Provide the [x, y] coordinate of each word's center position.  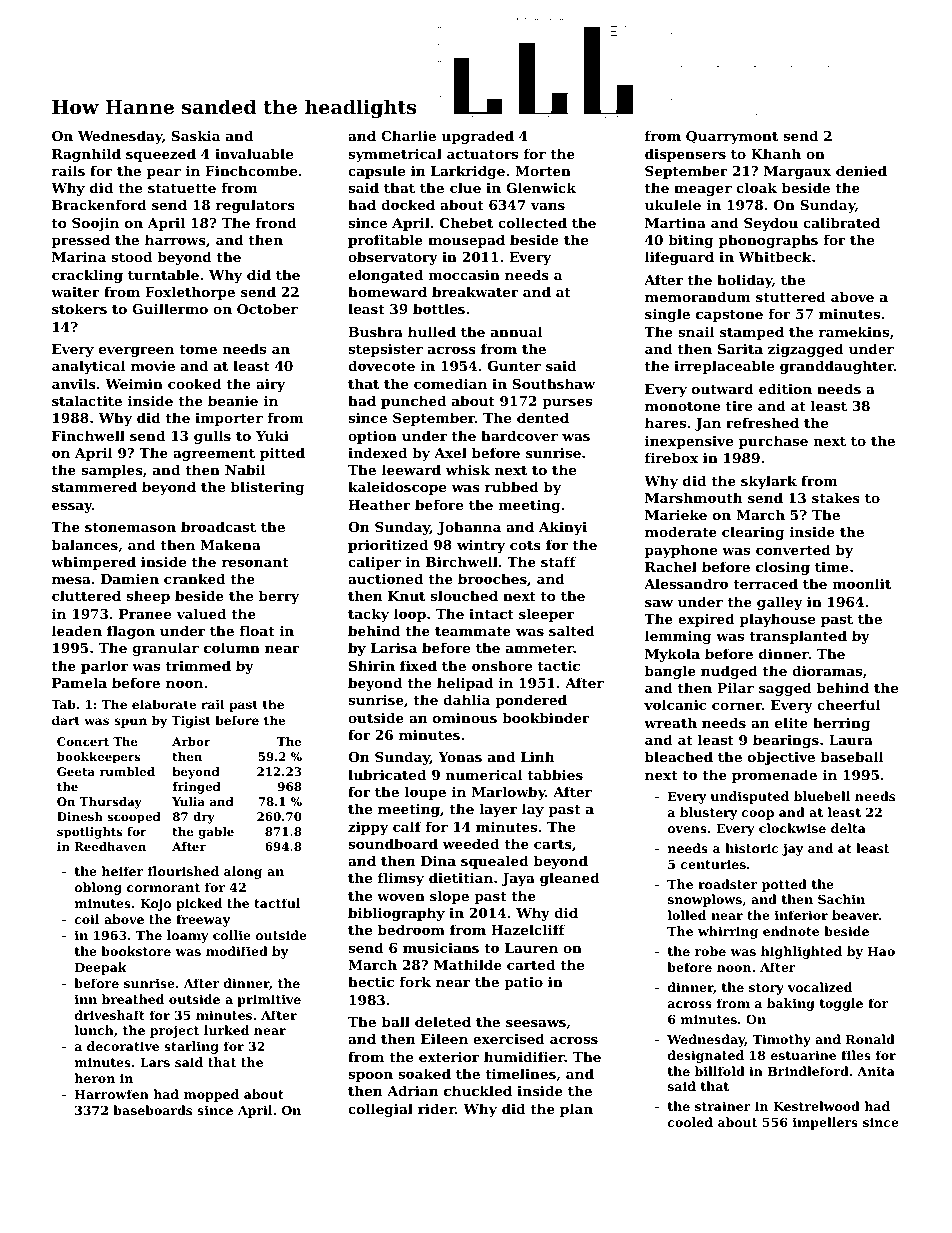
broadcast [218, 526]
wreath [670, 722]
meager [703, 191]
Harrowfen [112, 1094]
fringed [197, 788]
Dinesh [80, 816]
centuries [713, 864]
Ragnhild [86, 155]
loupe [425, 793]
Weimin [134, 383]
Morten [543, 171]
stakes [836, 497]
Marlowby [509, 793]
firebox [671, 457]
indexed [377, 452]
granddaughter [837, 367]
